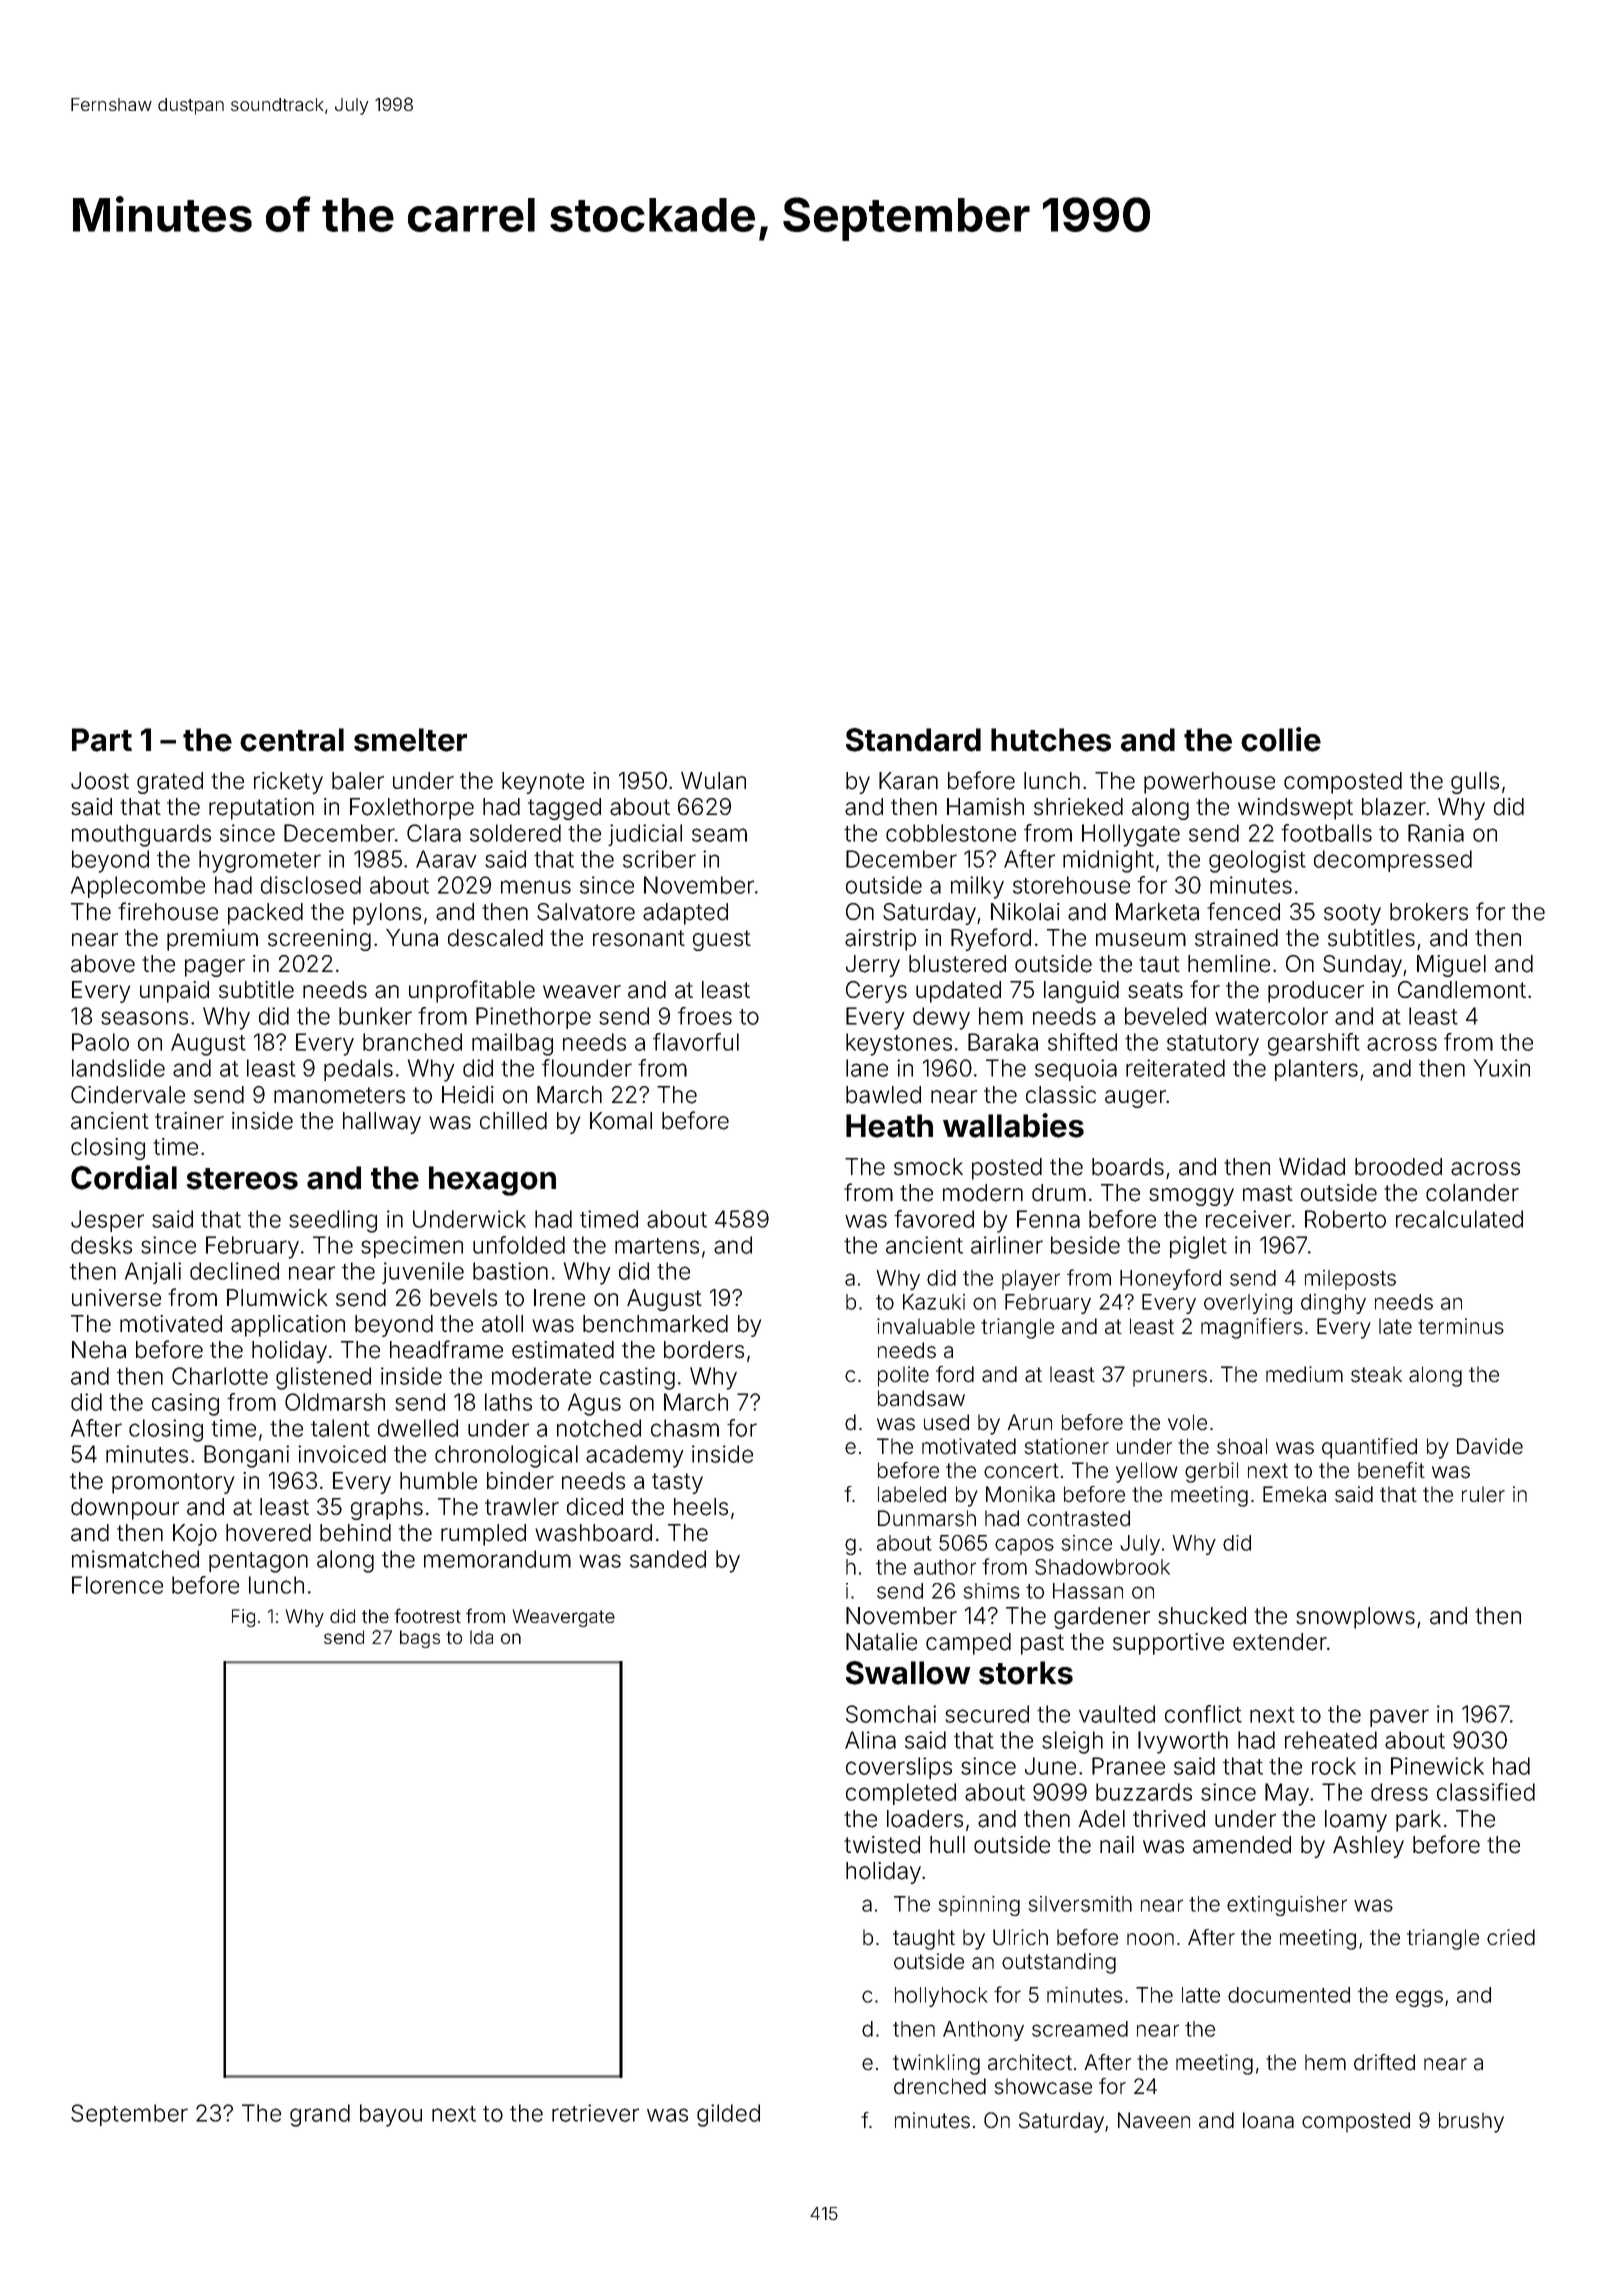  I want to click on bags, so click(420, 1639).
